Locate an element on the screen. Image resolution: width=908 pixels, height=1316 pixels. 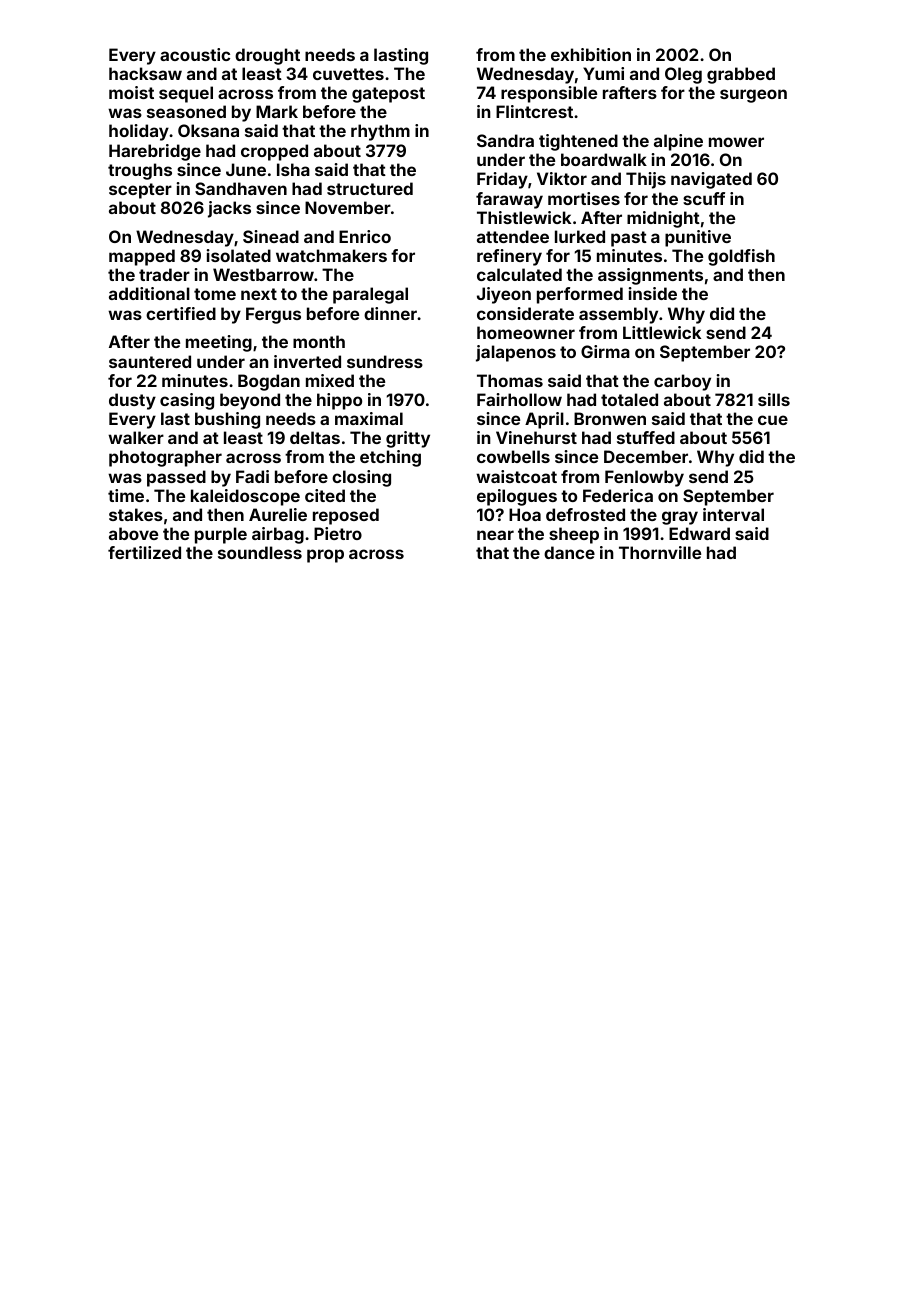
meeting is located at coordinates (219, 343).
